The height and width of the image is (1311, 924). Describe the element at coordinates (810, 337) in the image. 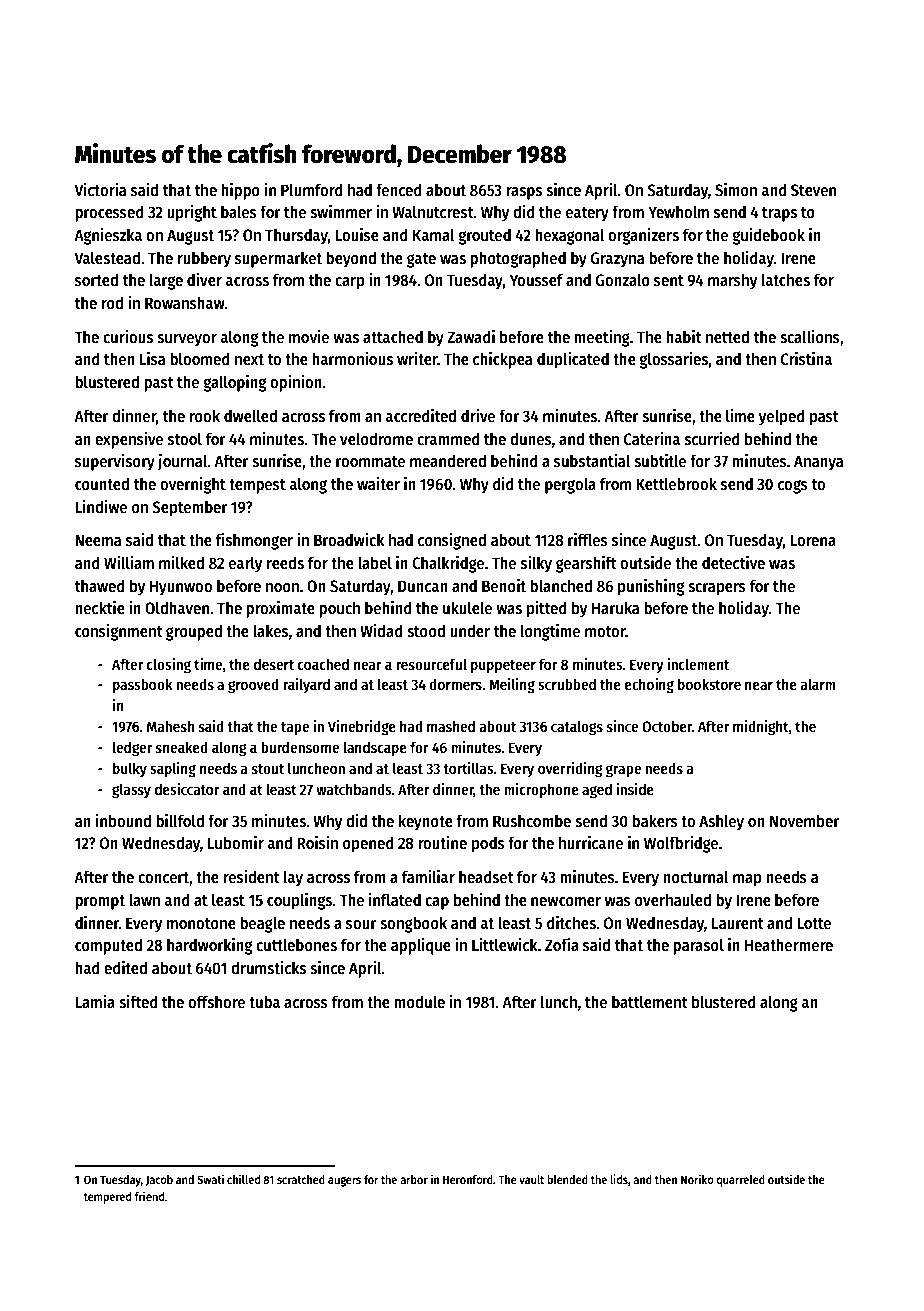

I see `scallions` at that location.
